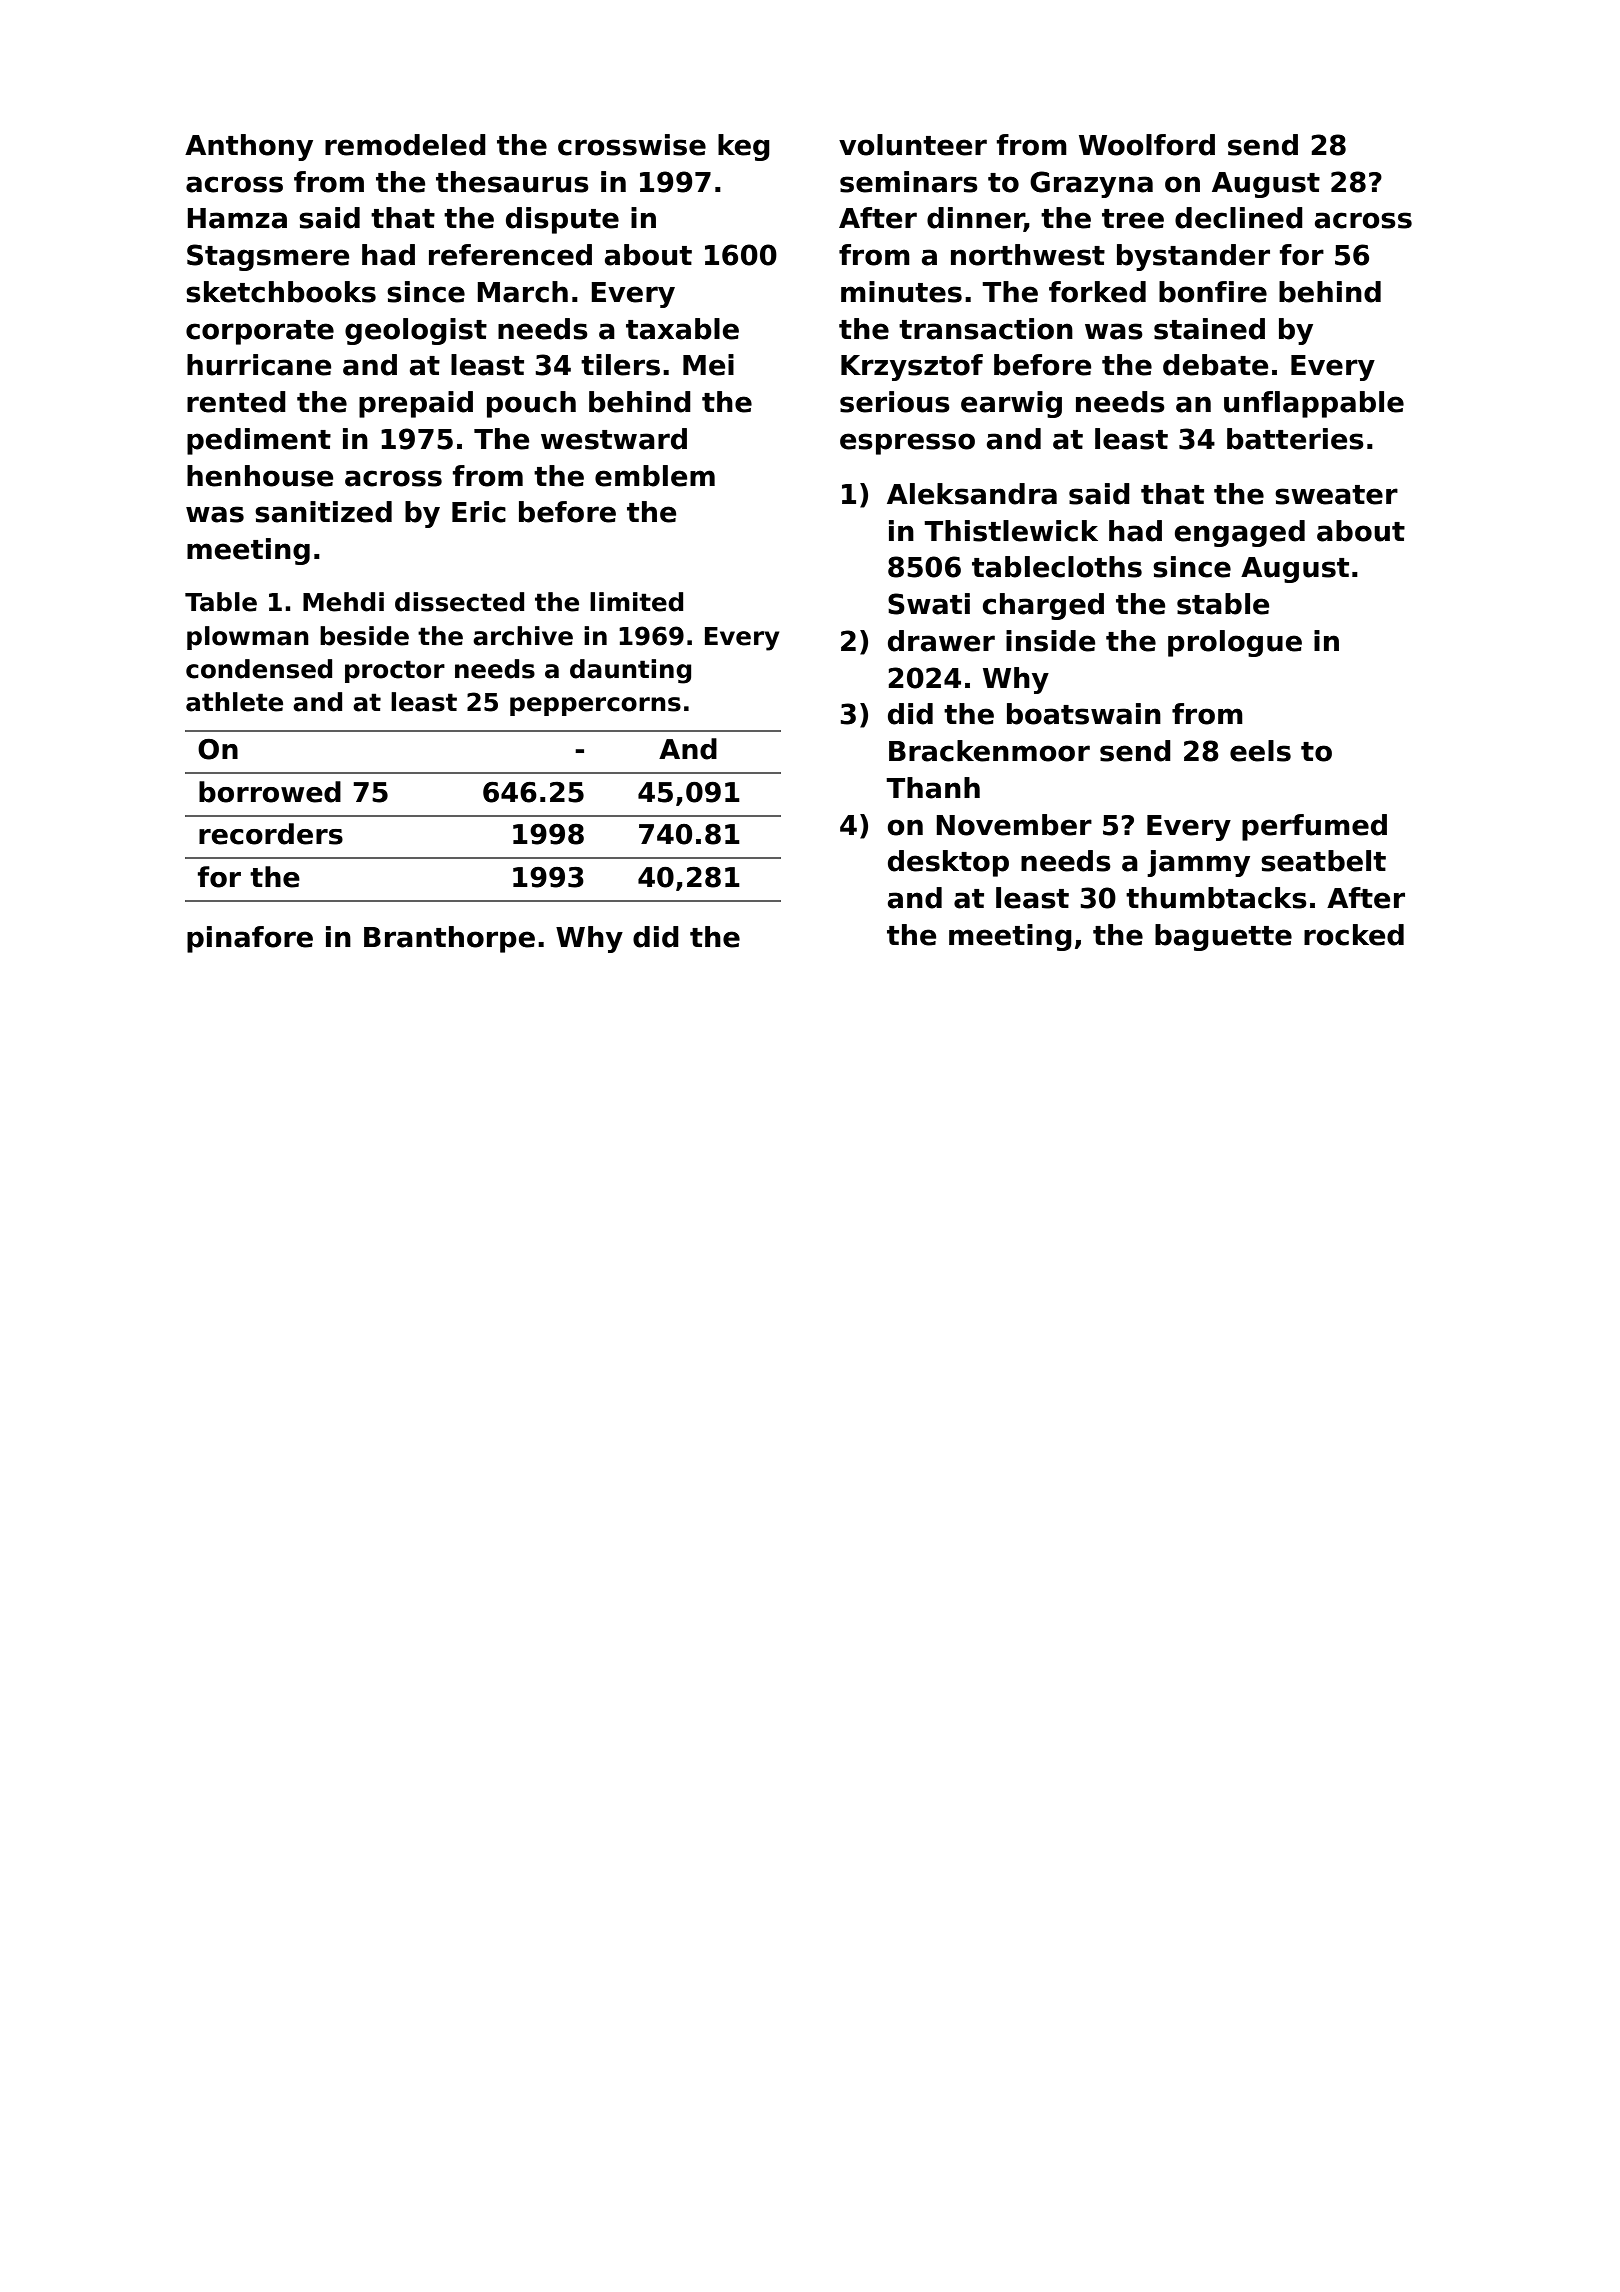 This screenshot has width=1620, height=2292. I want to click on Mehdi, so click(343, 602).
